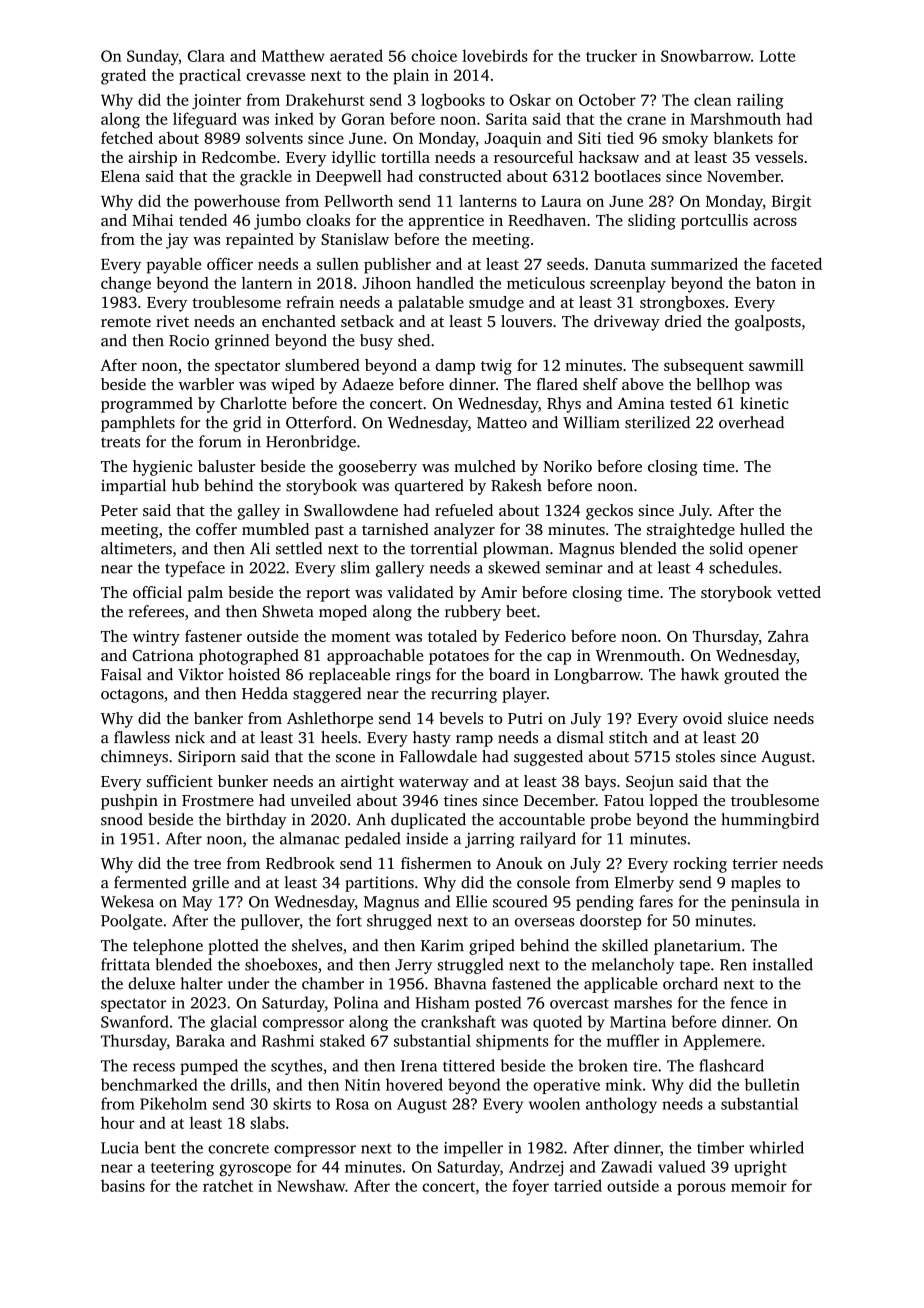  What do you see at coordinates (311, 1185) in the page?
I see `Newshaw` at bounding box center [311, 1185].
